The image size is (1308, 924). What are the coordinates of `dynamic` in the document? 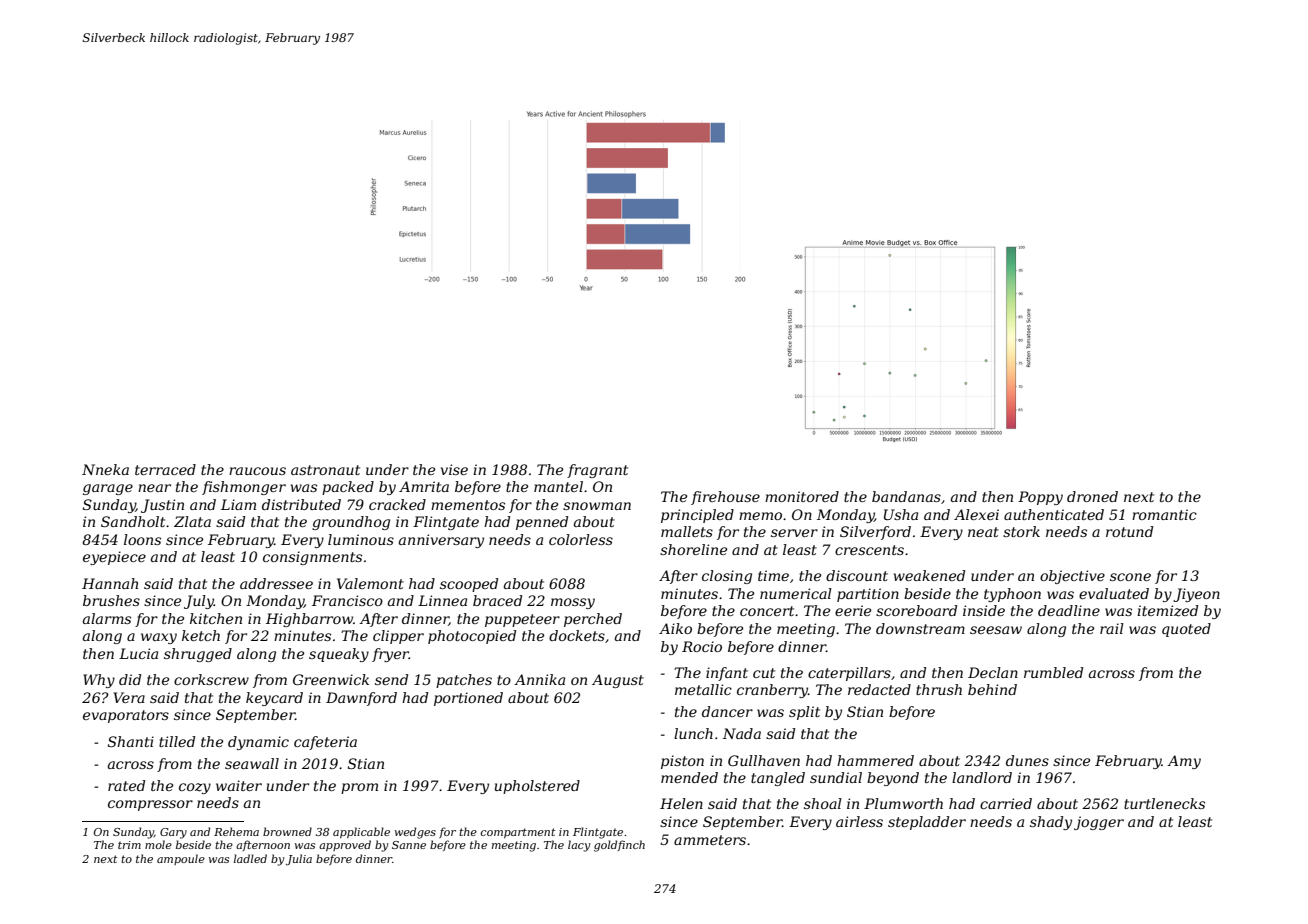 It's located at (258, 743).
